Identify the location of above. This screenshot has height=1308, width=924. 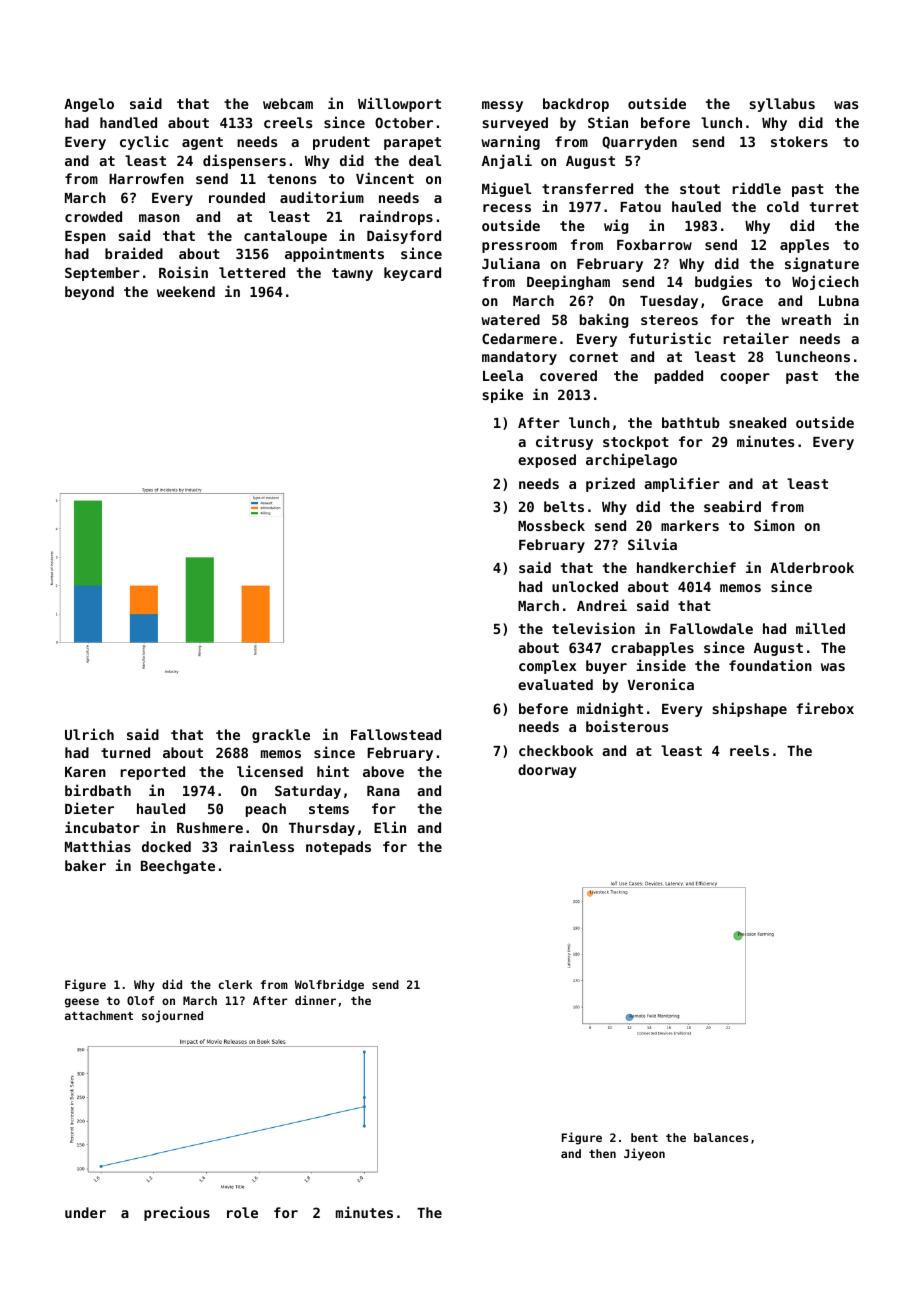
(383, 771).
